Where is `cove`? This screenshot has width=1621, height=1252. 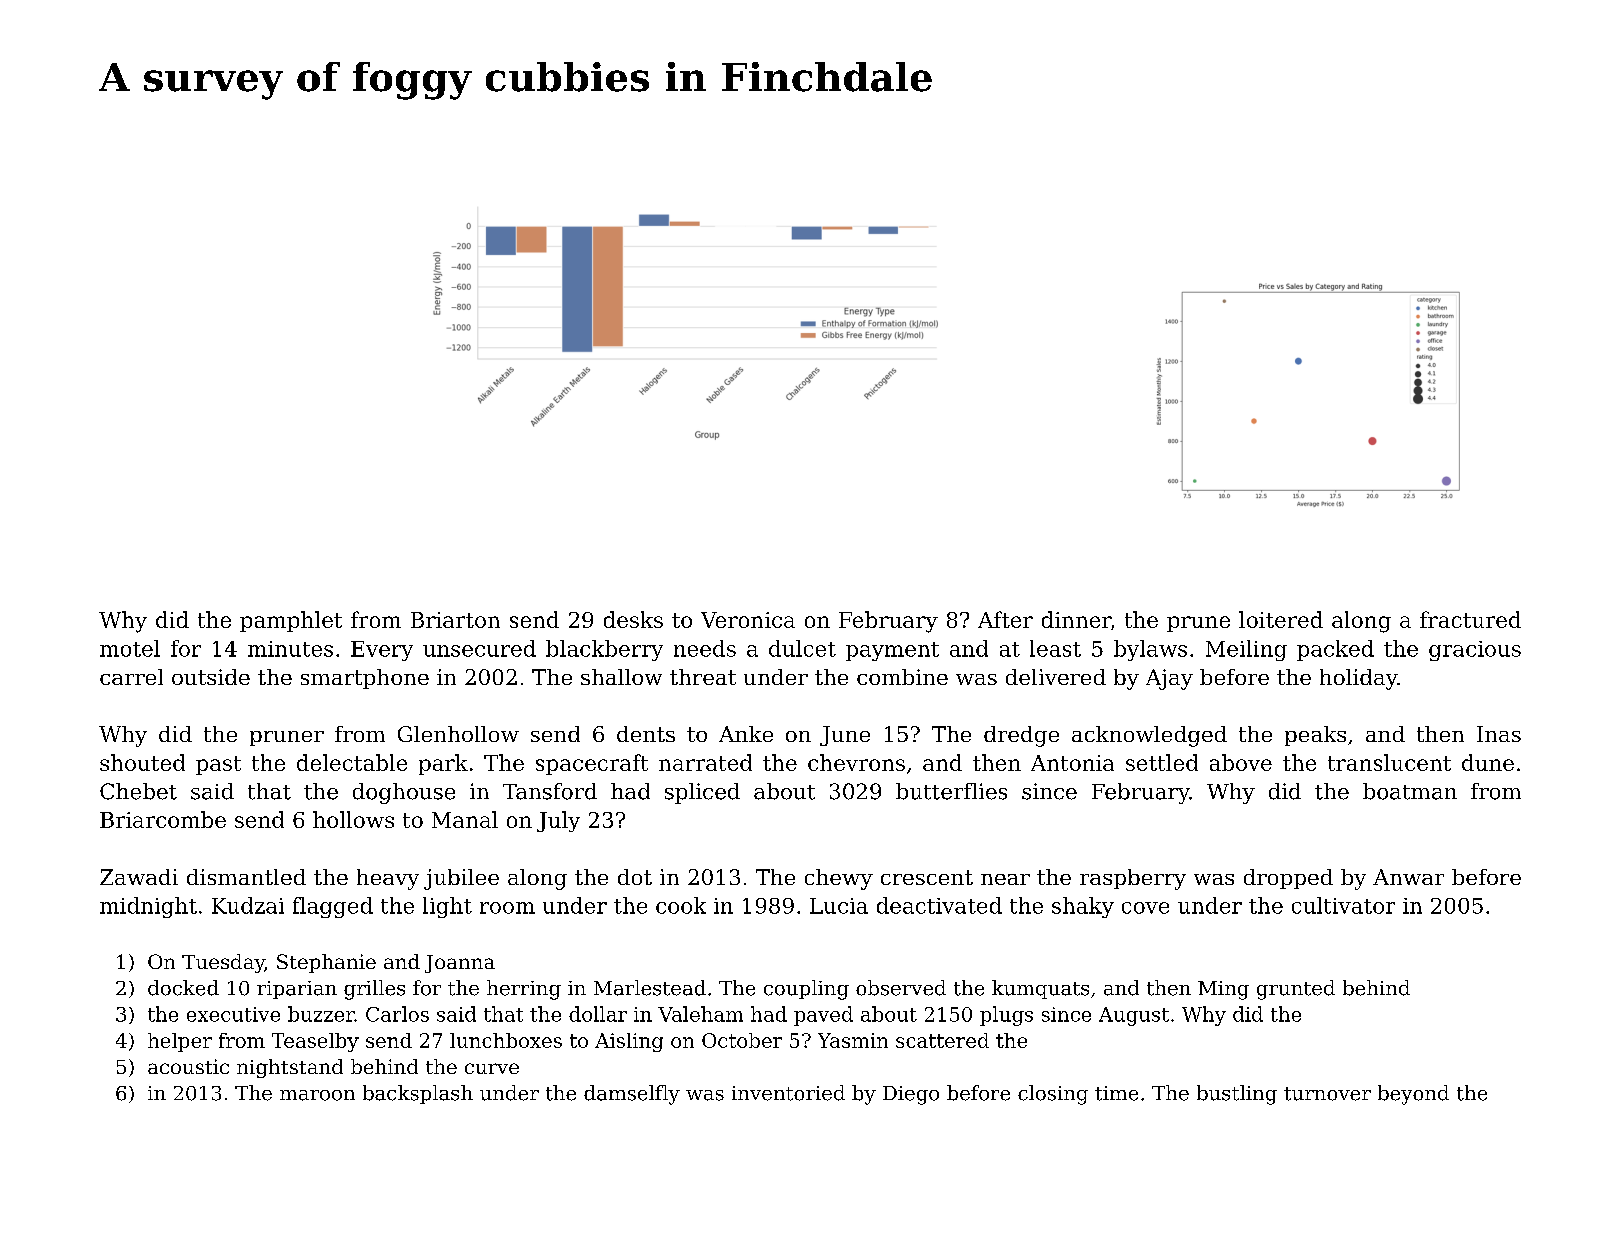
cove is located at coordinates (1145, 908).
